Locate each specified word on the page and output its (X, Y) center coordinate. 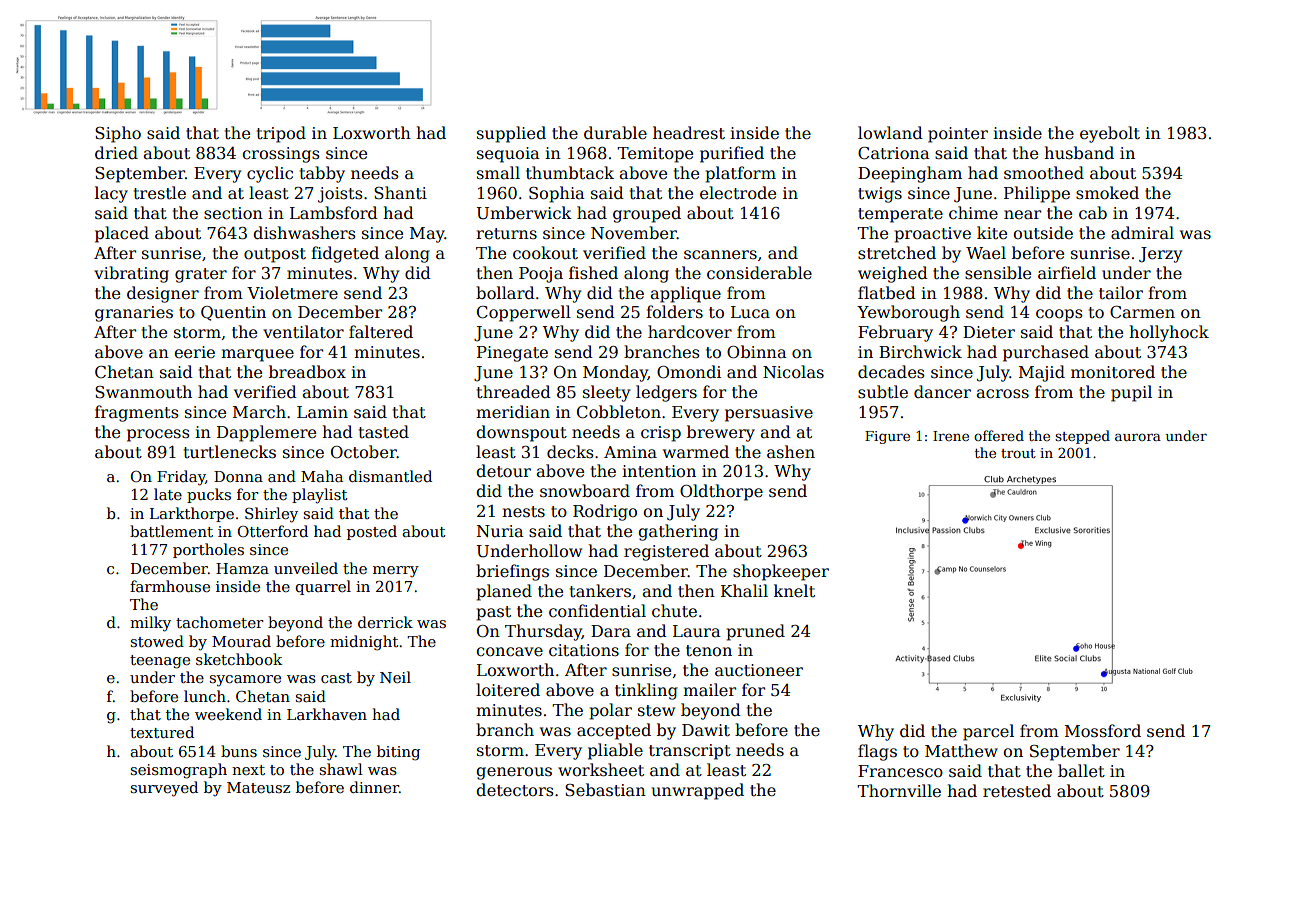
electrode (738, 193)
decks (570, 452)
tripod (281, 134)
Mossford (1103, 731)
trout (1018, 453)
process (158, 435)
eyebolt (1110, 134)
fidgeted (345, 254)
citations (584, 650)
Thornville (899, 790)
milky (150, 624)
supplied (511, 134)
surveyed (164, 789)
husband (1079, 152)
